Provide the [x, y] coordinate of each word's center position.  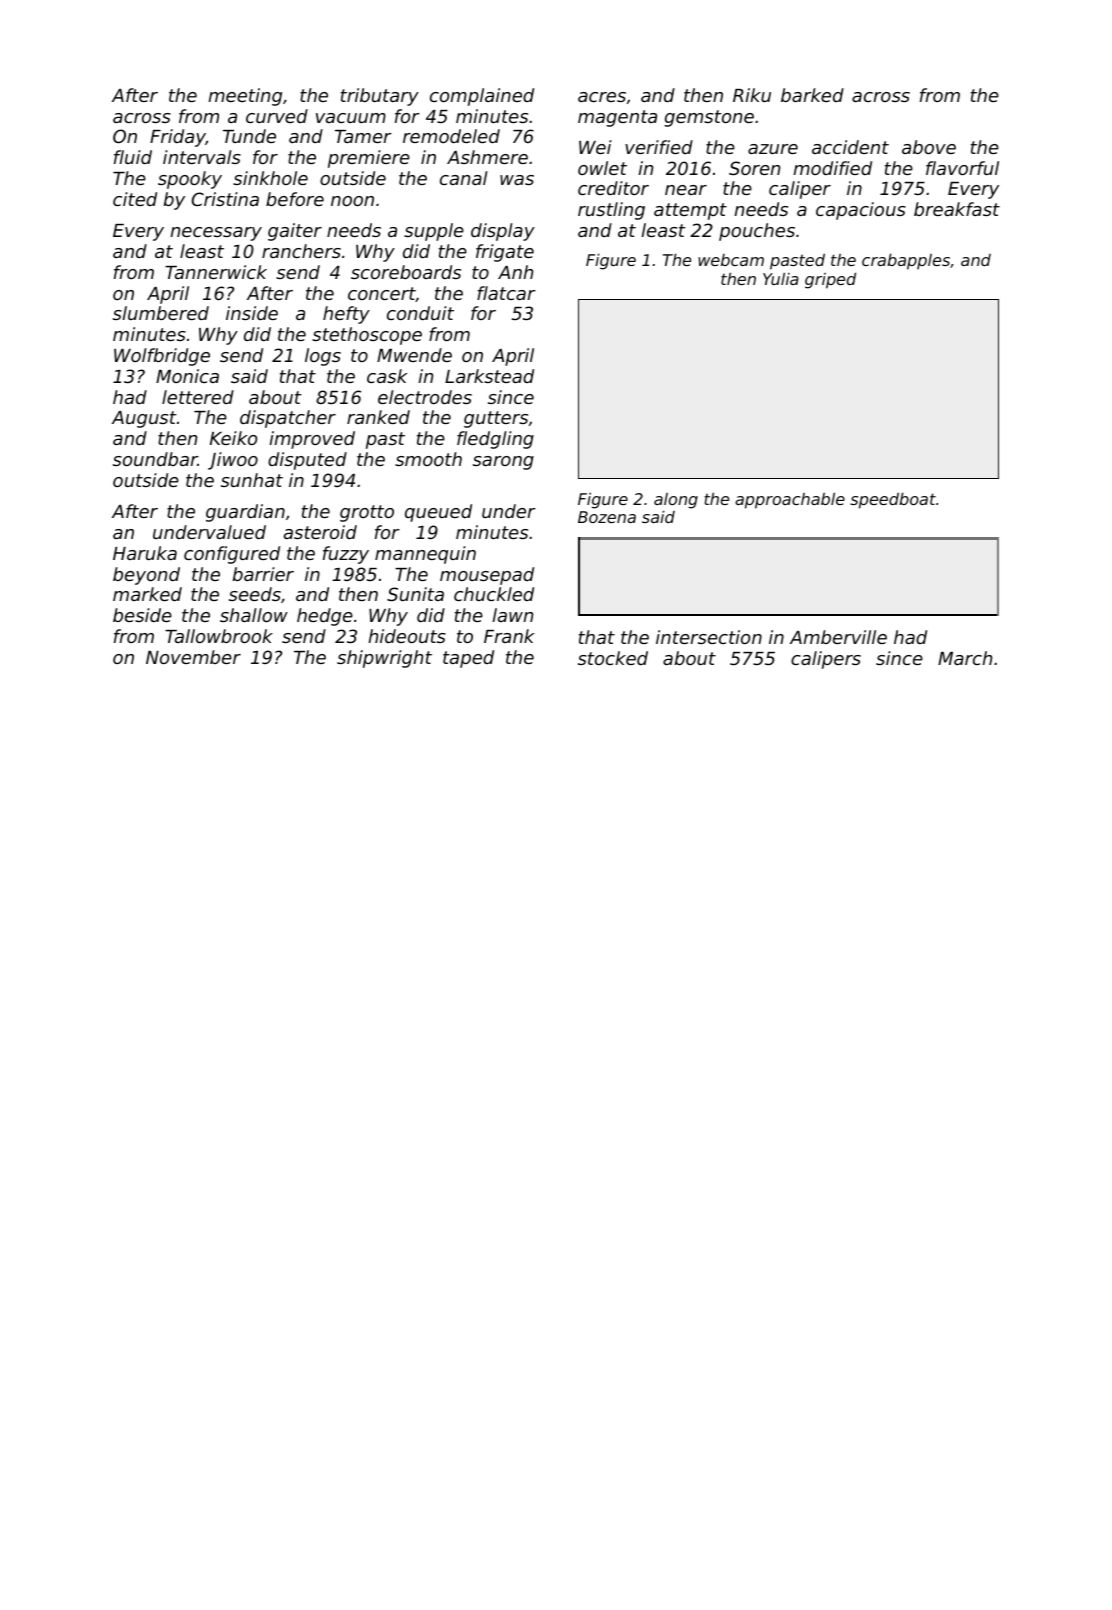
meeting [245, 97]
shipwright [384, 659]
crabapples [906, 261]
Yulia [781, 278]
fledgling [495, 440]
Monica [187, 376]
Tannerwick [216, 272]
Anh [515, 272]
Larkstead [489, 376]
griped [830, 280]
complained [482, 97]
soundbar [155, 459]
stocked [613, 658]
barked [812, 95]
